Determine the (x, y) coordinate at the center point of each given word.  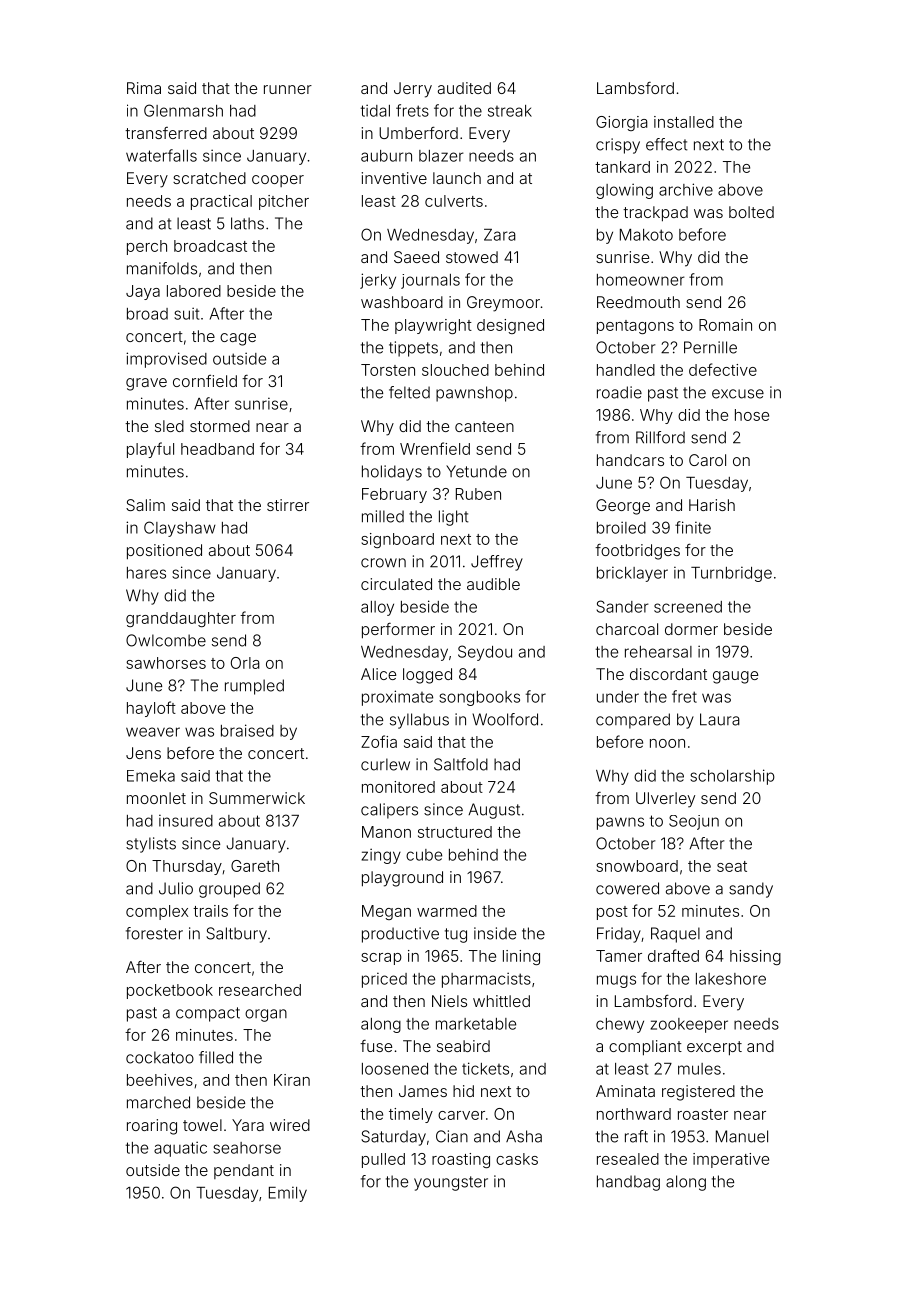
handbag (628, 1183)
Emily (288, 1194)
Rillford (660, 437)
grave (146, 384)
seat (732, 866)
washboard (402, 302)
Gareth (255, 866)
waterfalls (161, 155)
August (494, 811)
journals (430, 281)
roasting (461, 1160)
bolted (751, 212)
